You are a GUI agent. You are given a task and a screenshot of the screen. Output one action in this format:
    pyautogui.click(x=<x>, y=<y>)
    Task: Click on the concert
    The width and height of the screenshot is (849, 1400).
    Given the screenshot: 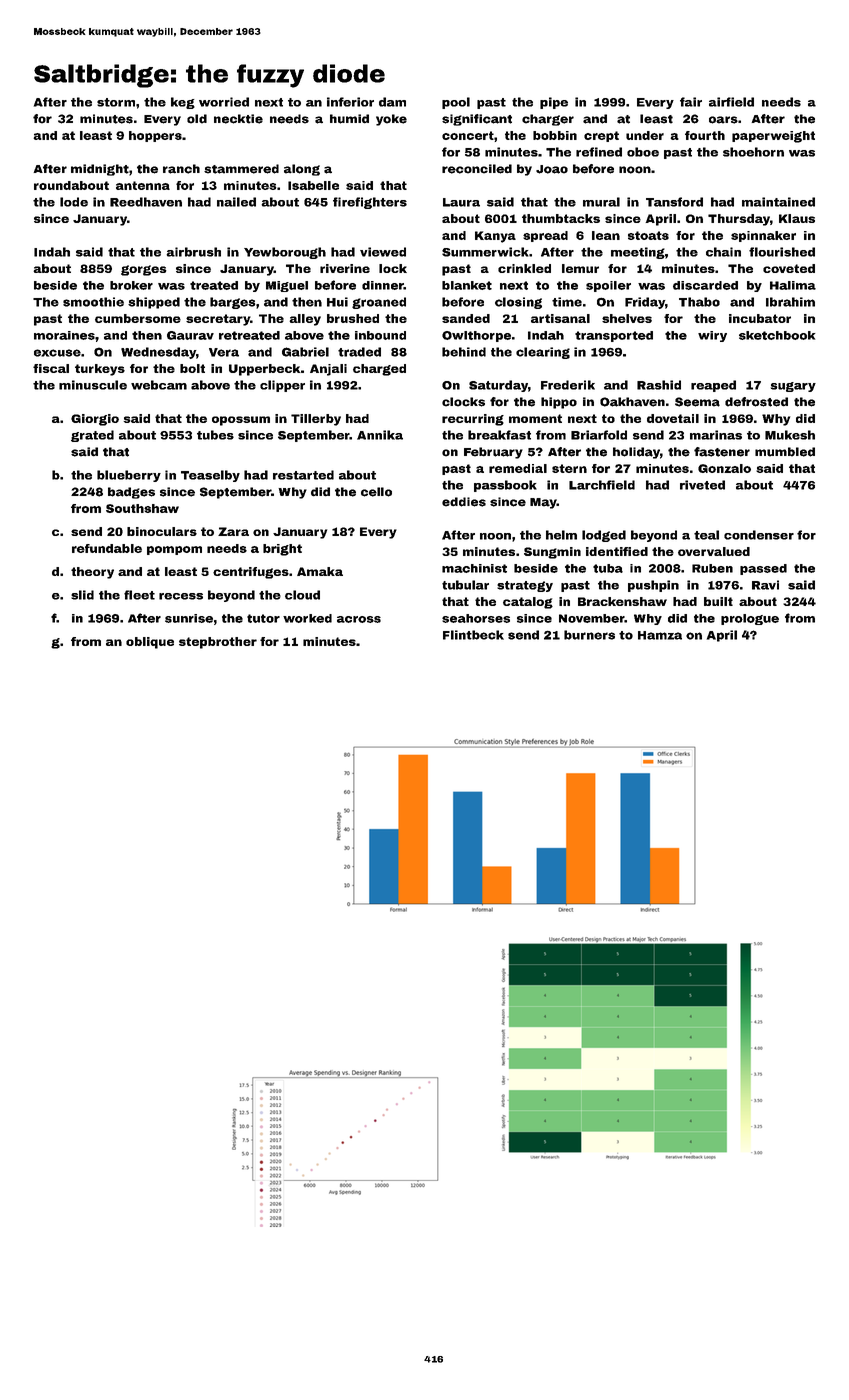 What is the action you would take?
    pyautogui.click(x=468, y=135)
